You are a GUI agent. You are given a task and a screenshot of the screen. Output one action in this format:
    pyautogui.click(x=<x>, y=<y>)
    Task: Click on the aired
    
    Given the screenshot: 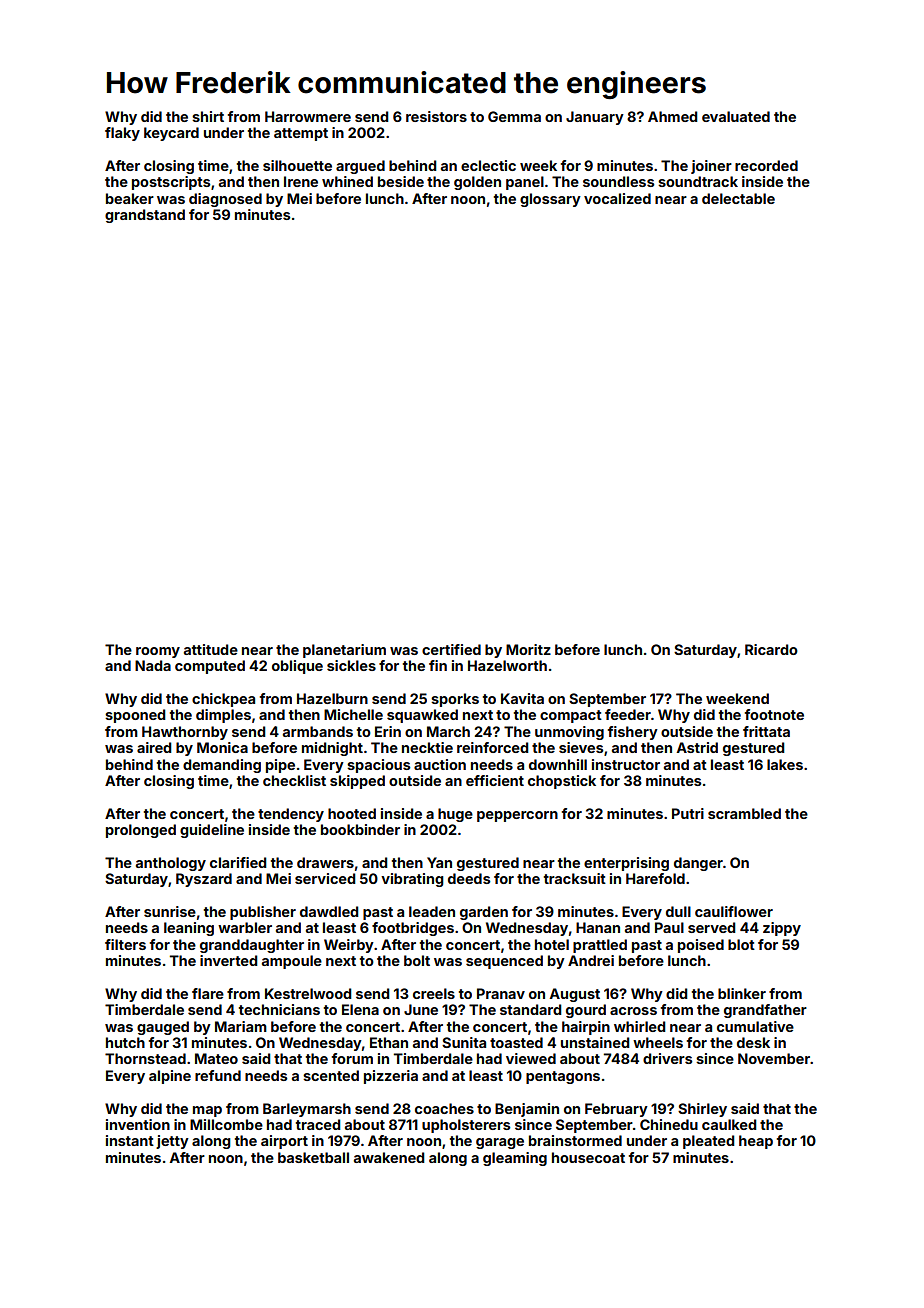 What is the action you would take?
    pyautogui.click(x=154, y=747)
